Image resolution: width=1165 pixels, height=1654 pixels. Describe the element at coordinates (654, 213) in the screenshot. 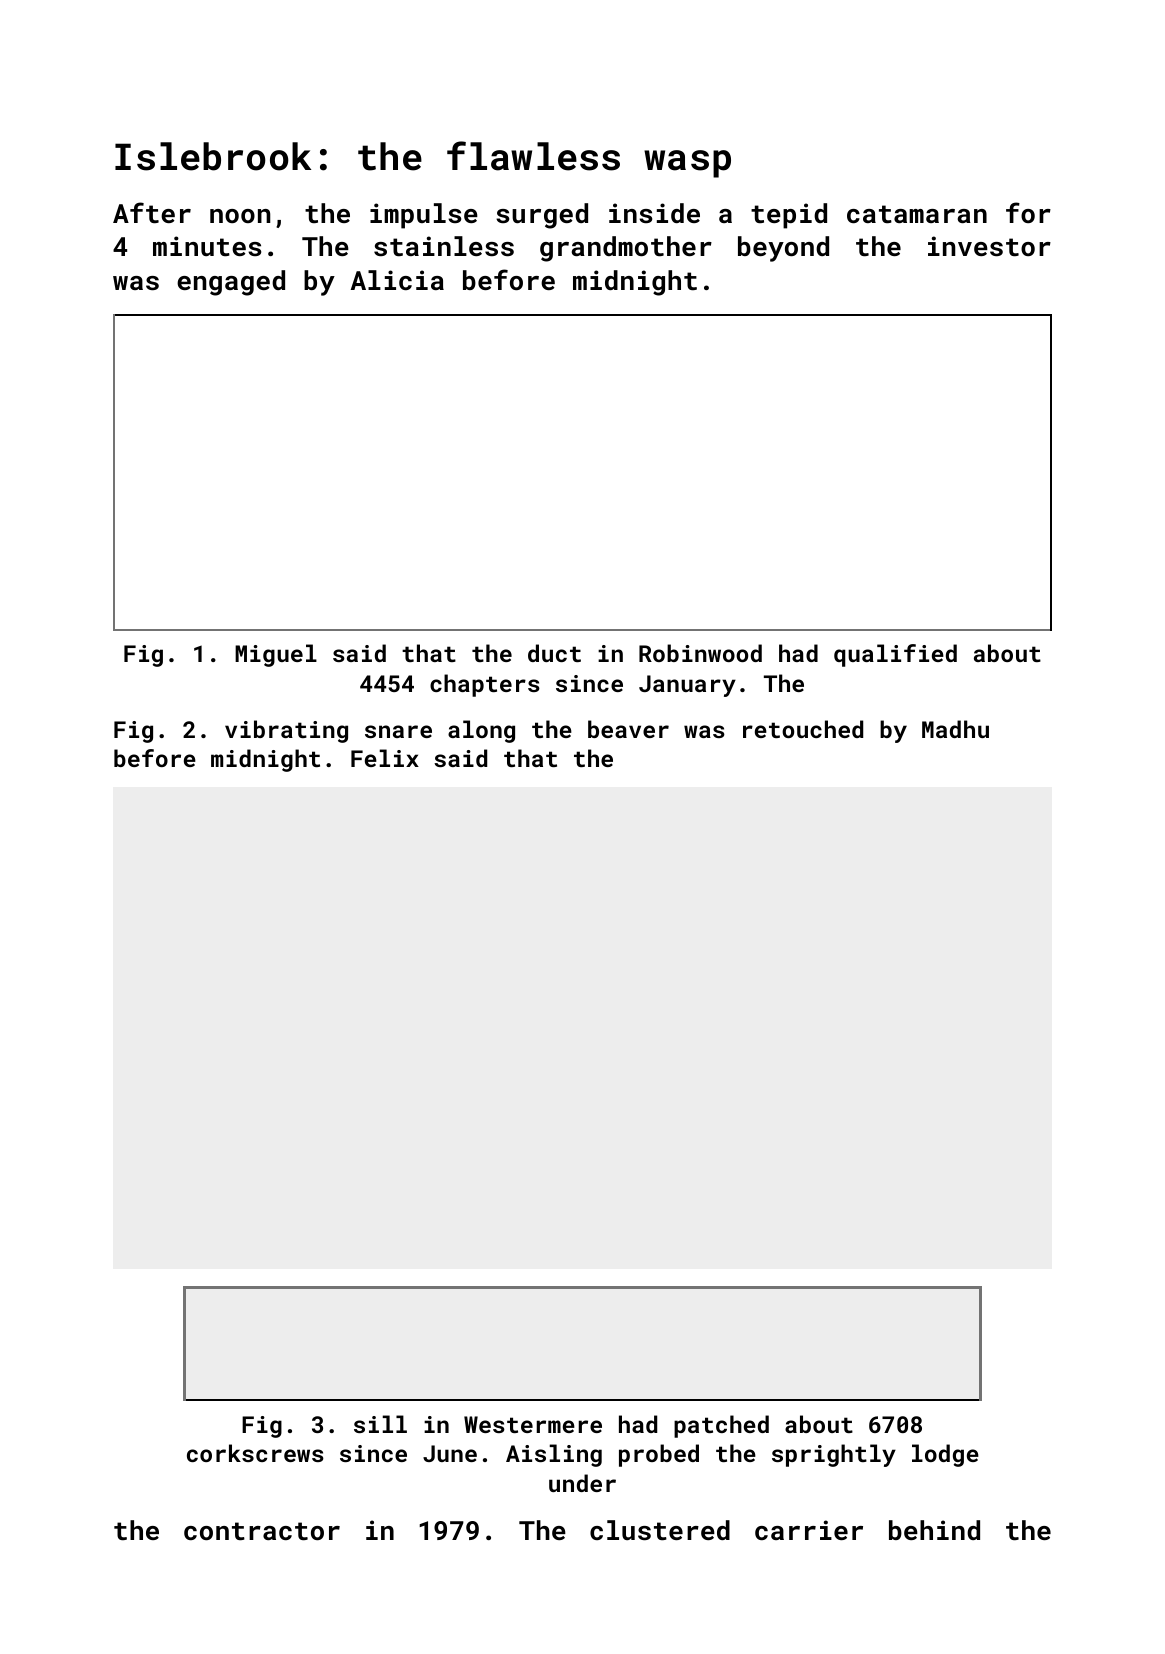

I see `inside` at that location.
